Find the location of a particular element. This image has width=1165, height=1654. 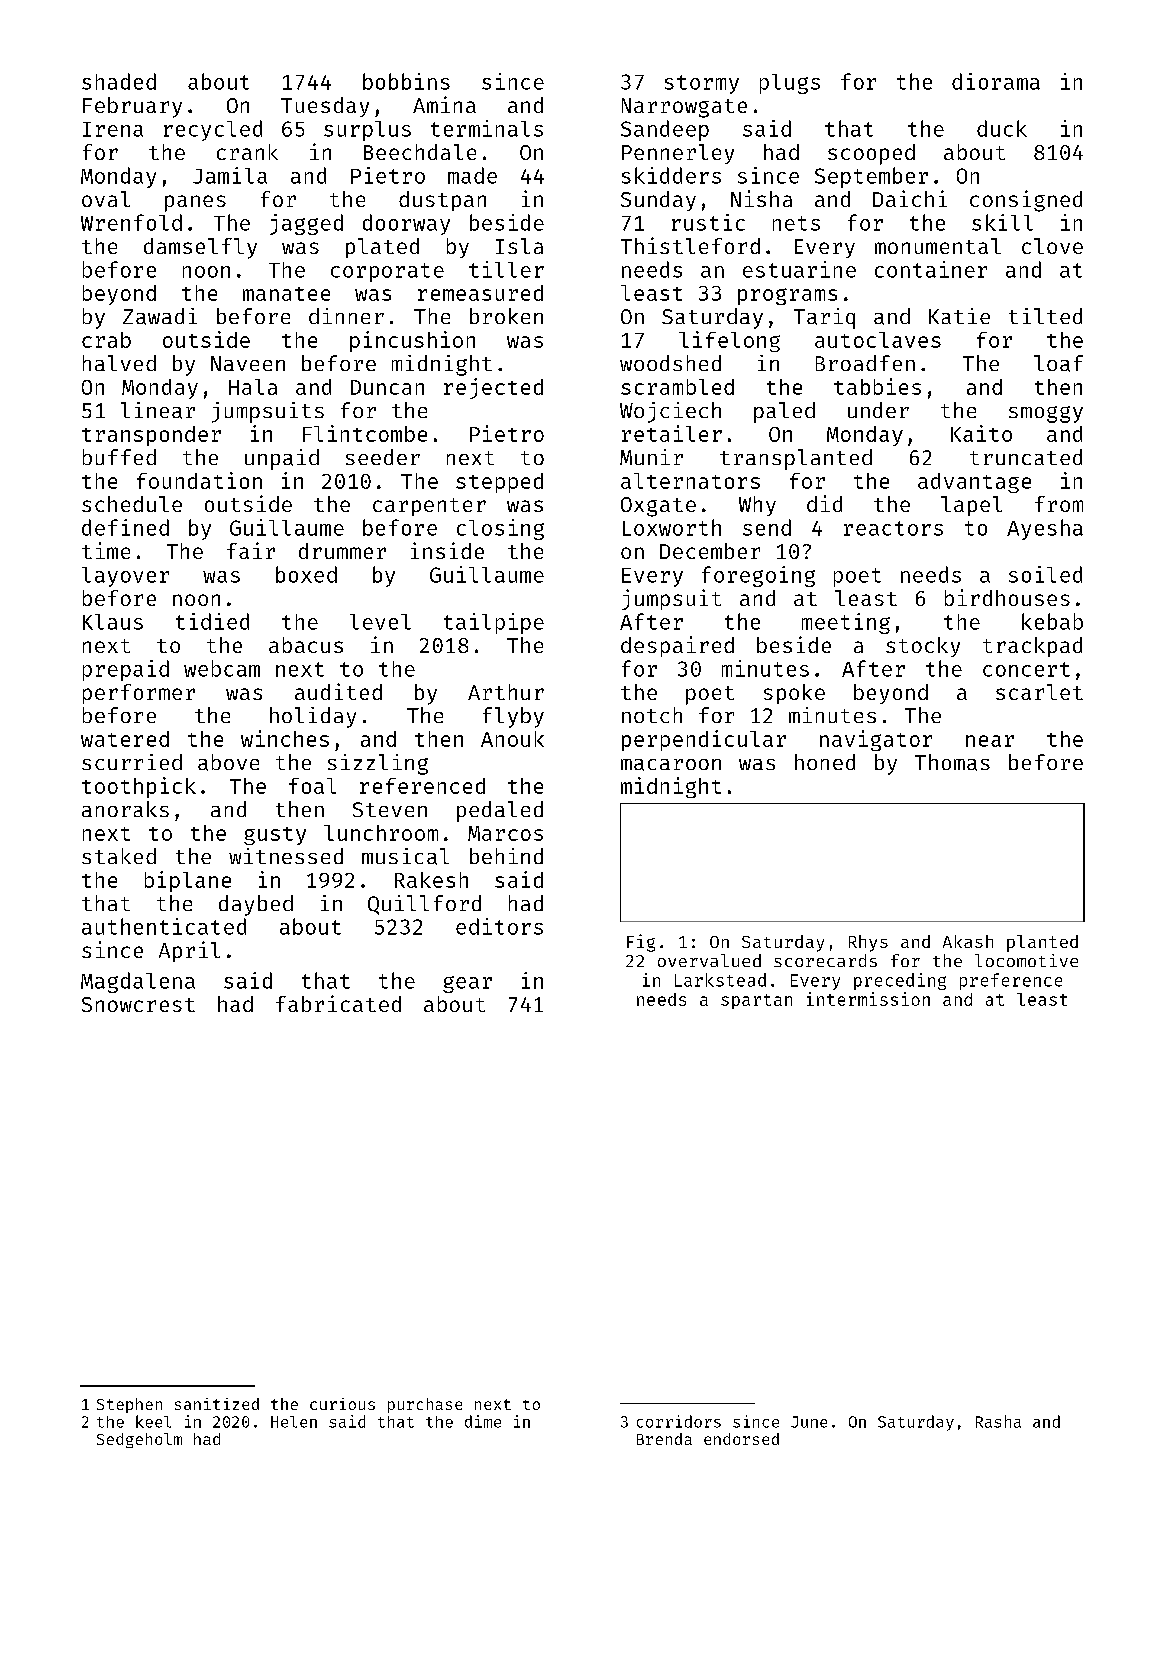

Akash is located at coordinates (968, 941).
